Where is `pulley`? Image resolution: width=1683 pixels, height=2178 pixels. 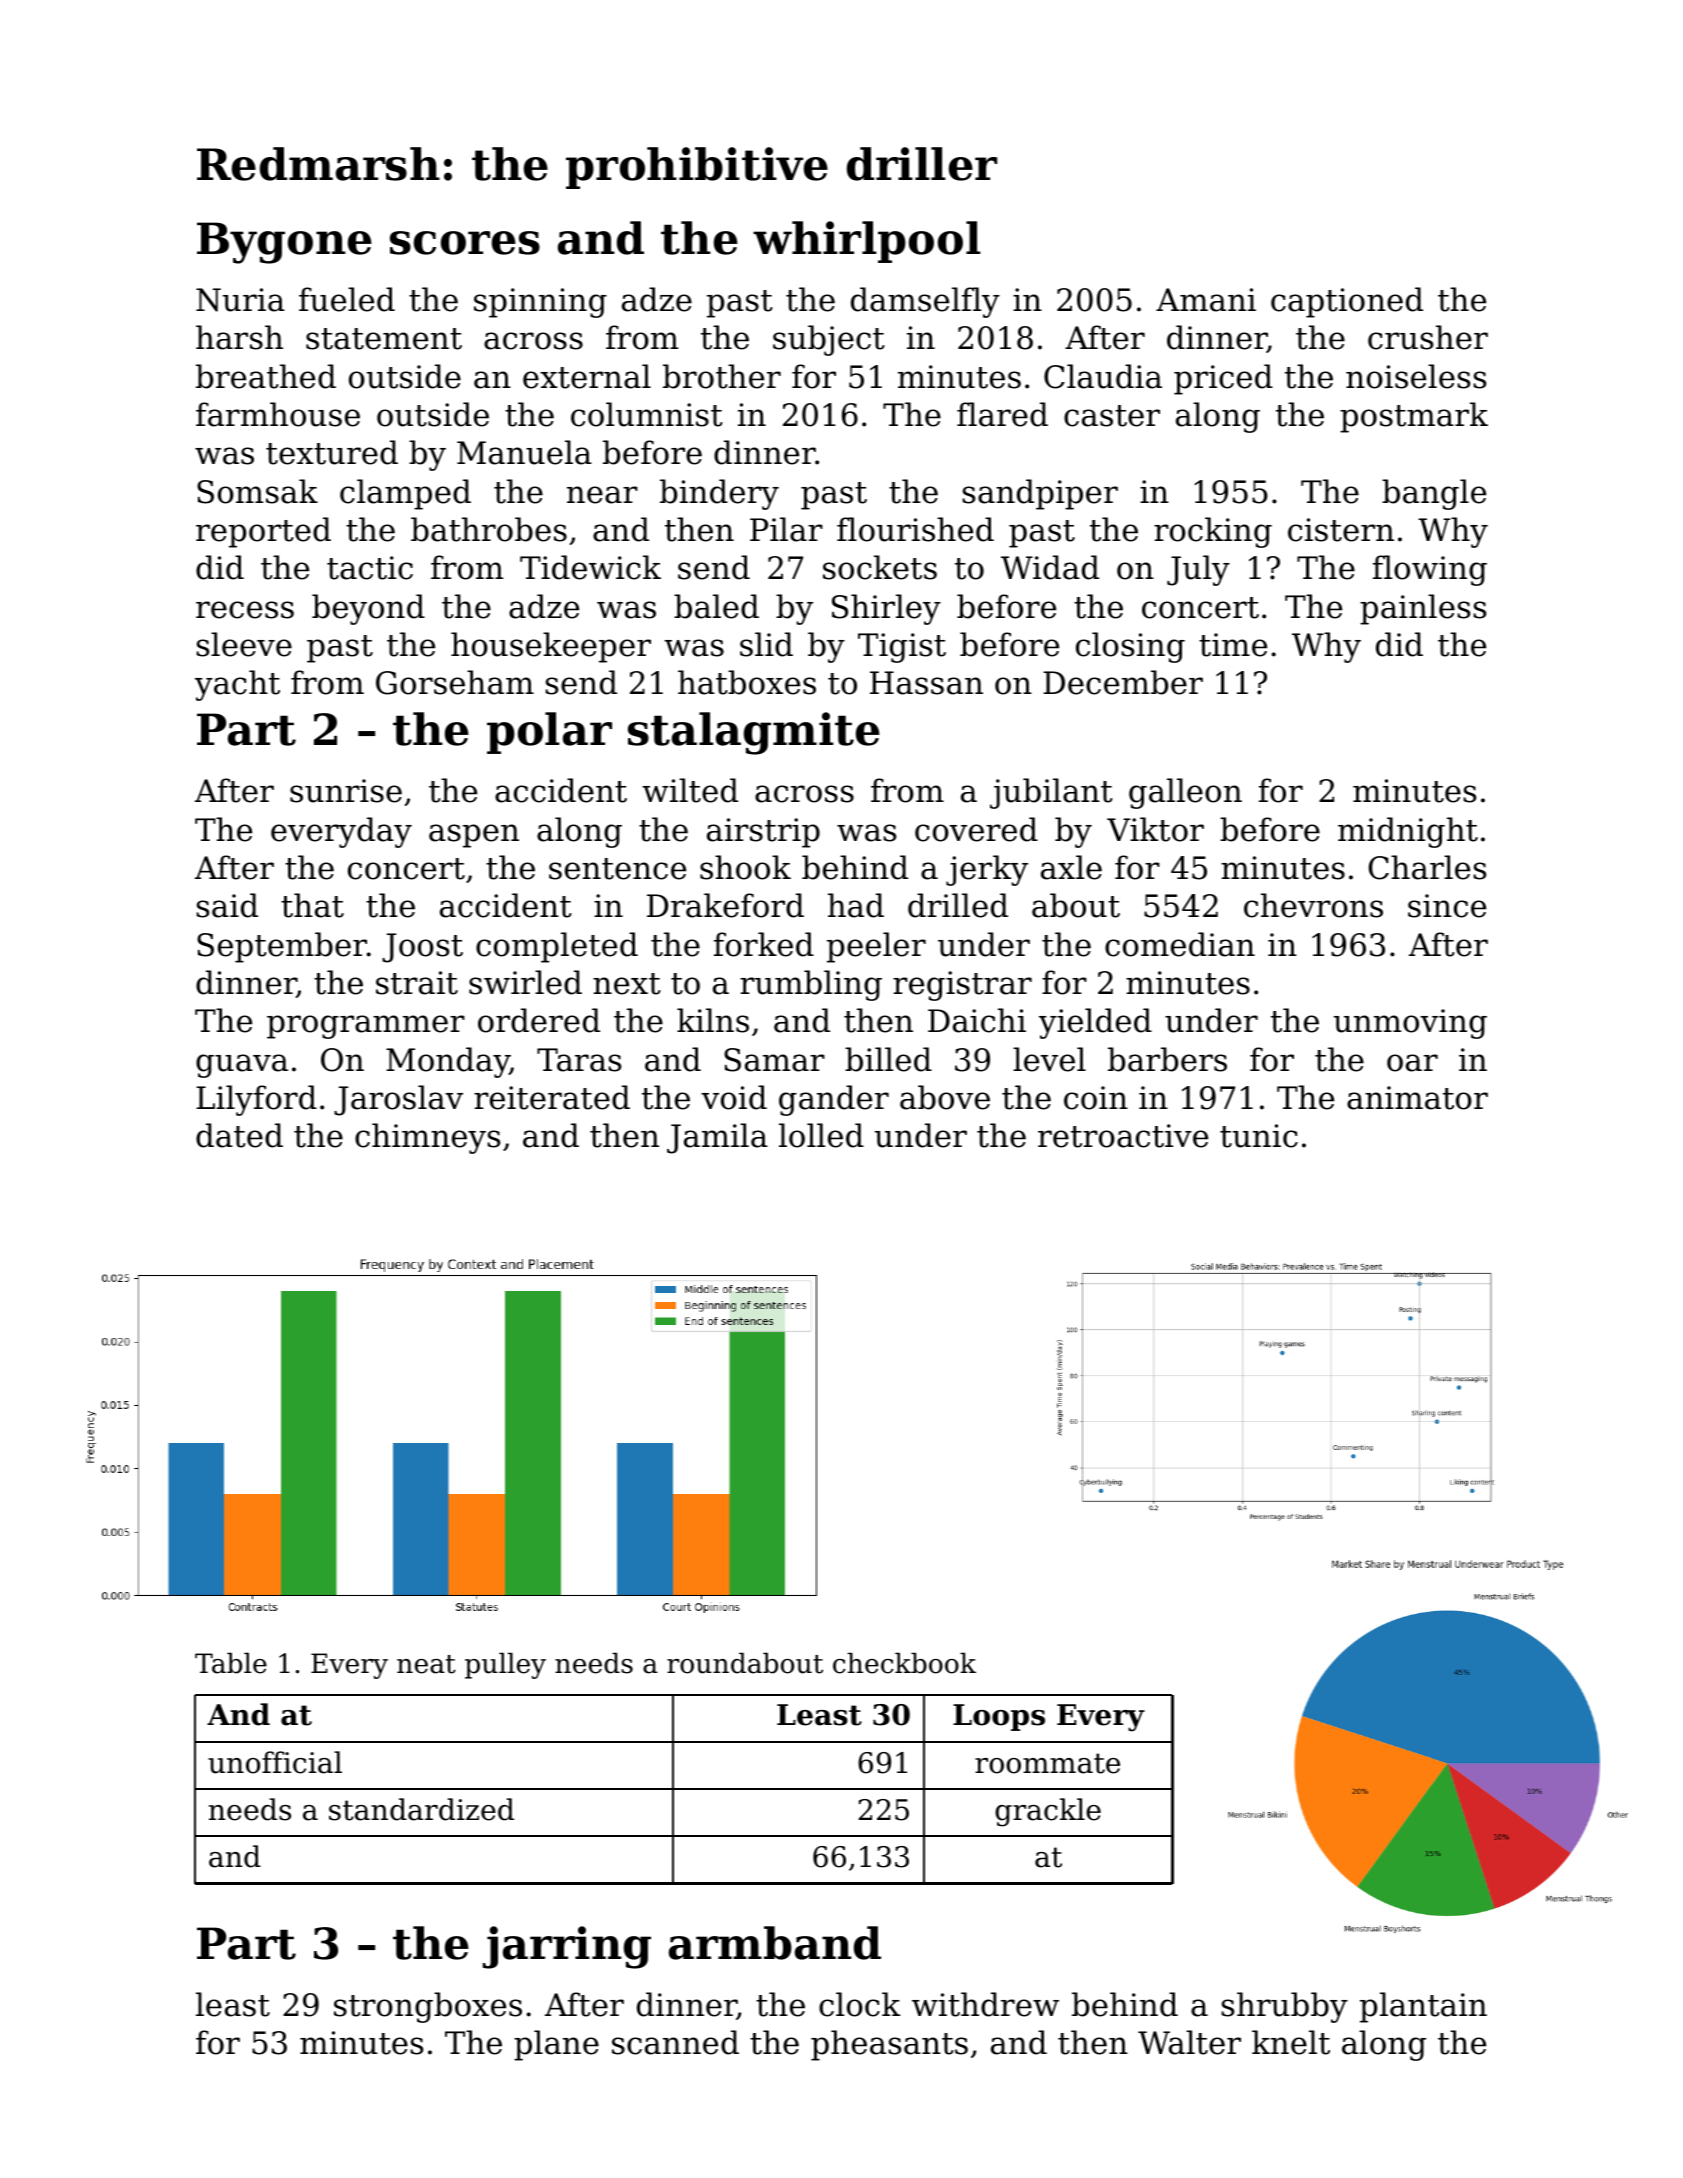 pulley is located at coordinates (505, 1666).
